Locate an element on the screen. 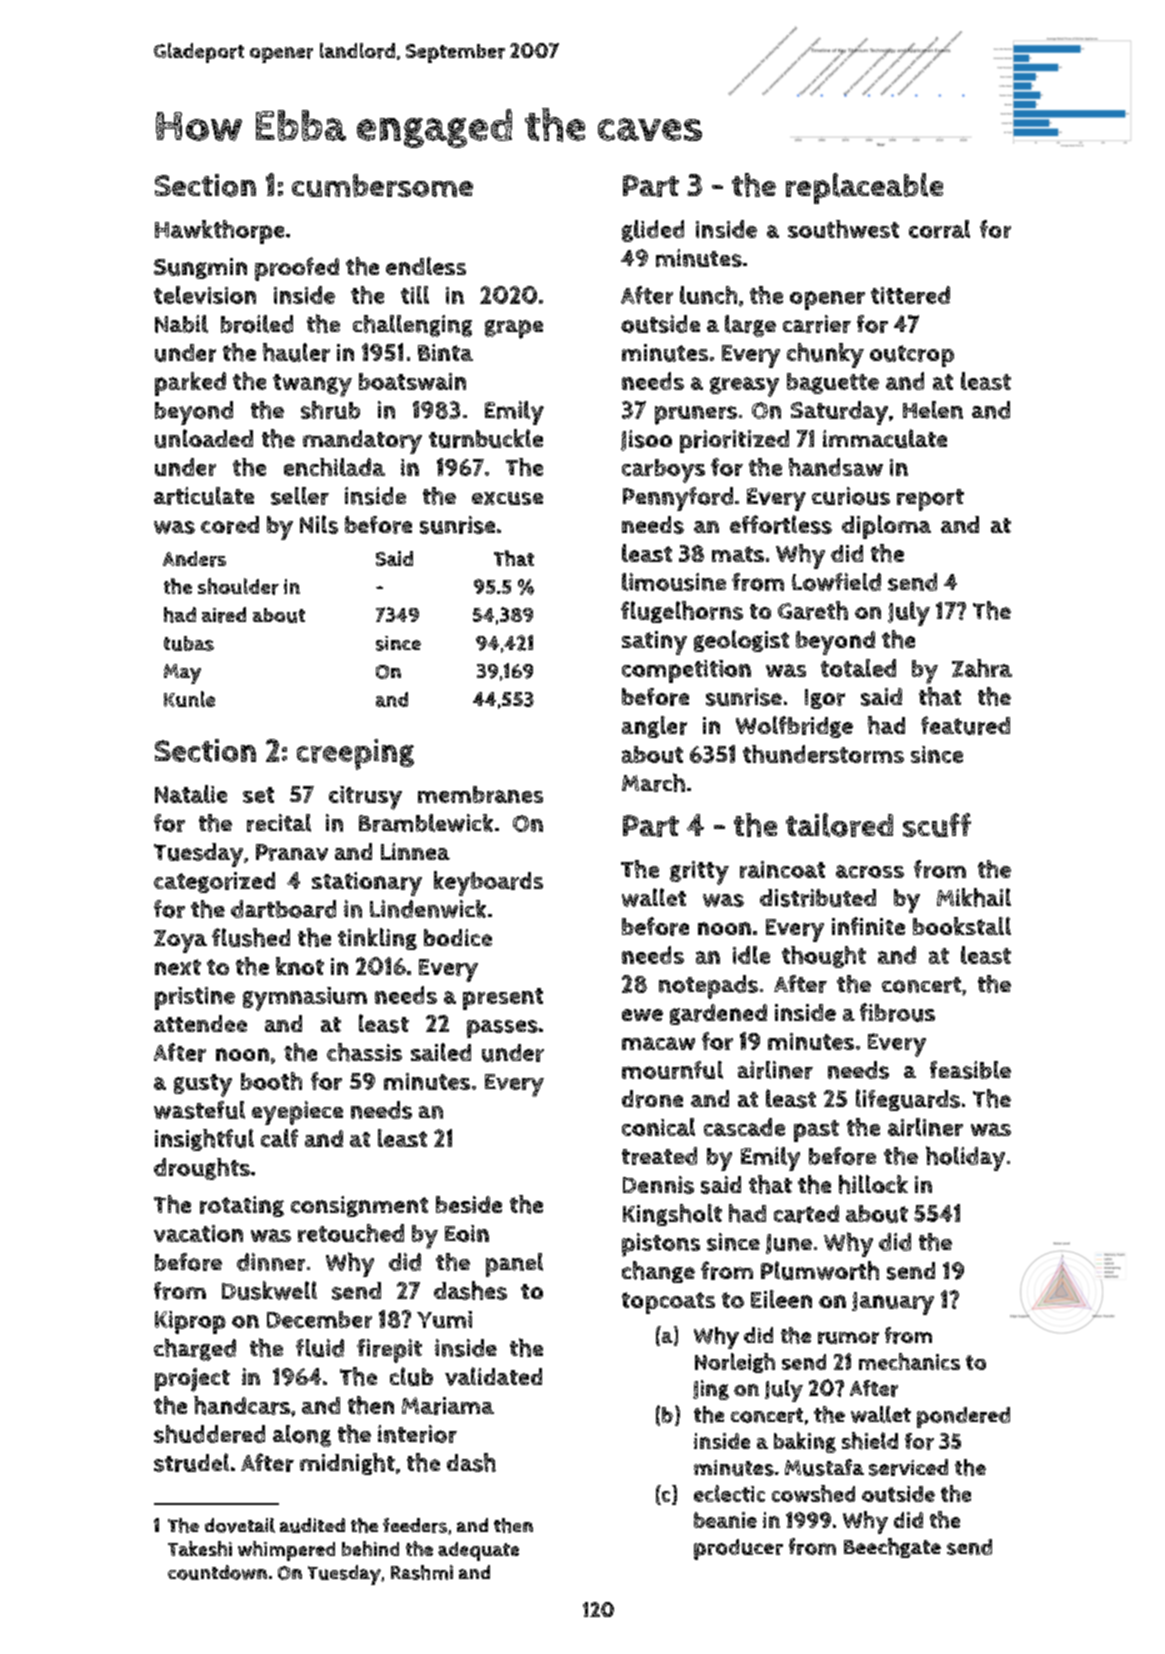 This screenshot has height=1654, width=1165. behind is located at coordinates (370, 1548).
